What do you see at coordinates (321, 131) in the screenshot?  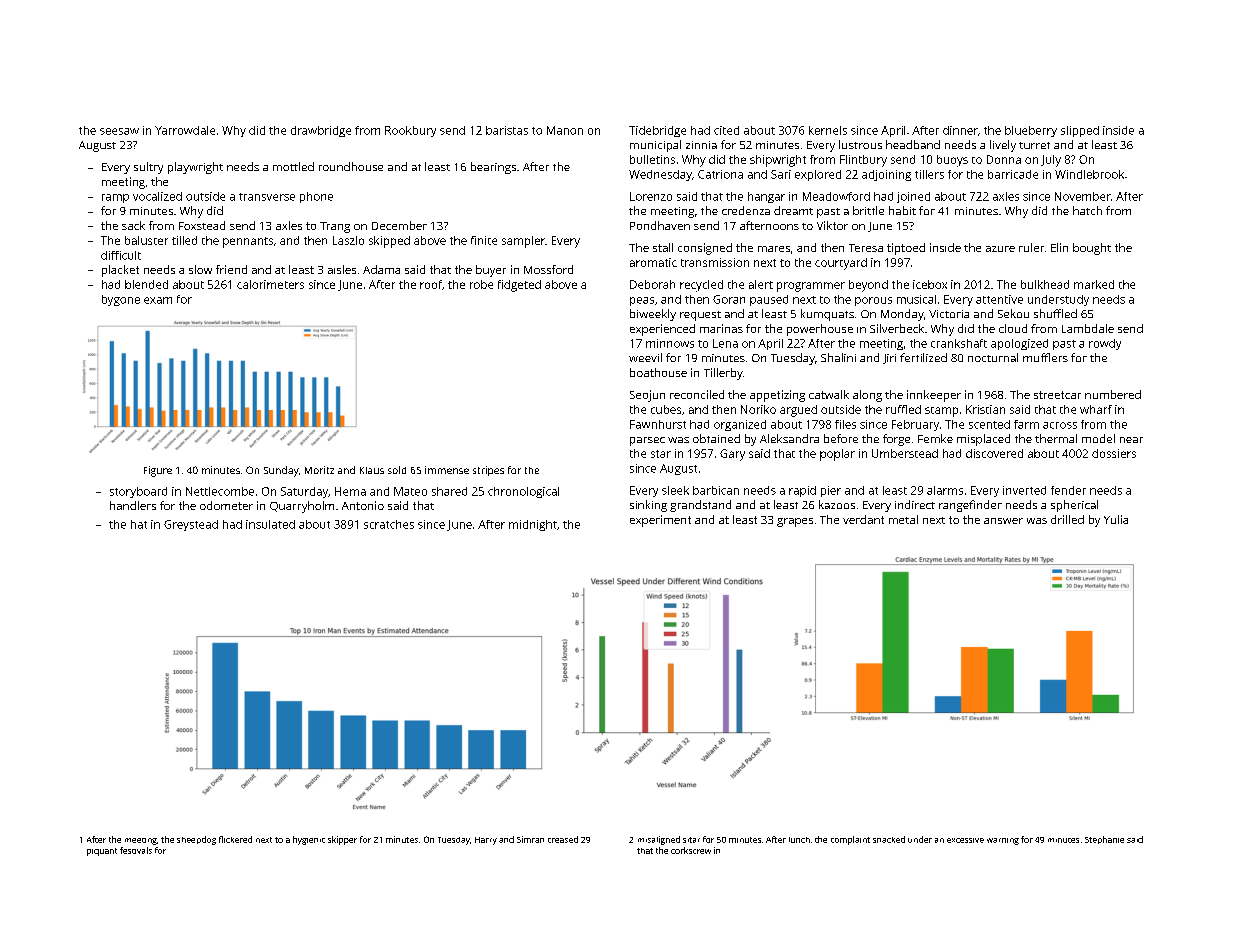 I see `drawbridge` at bounding box center [321, 131].
